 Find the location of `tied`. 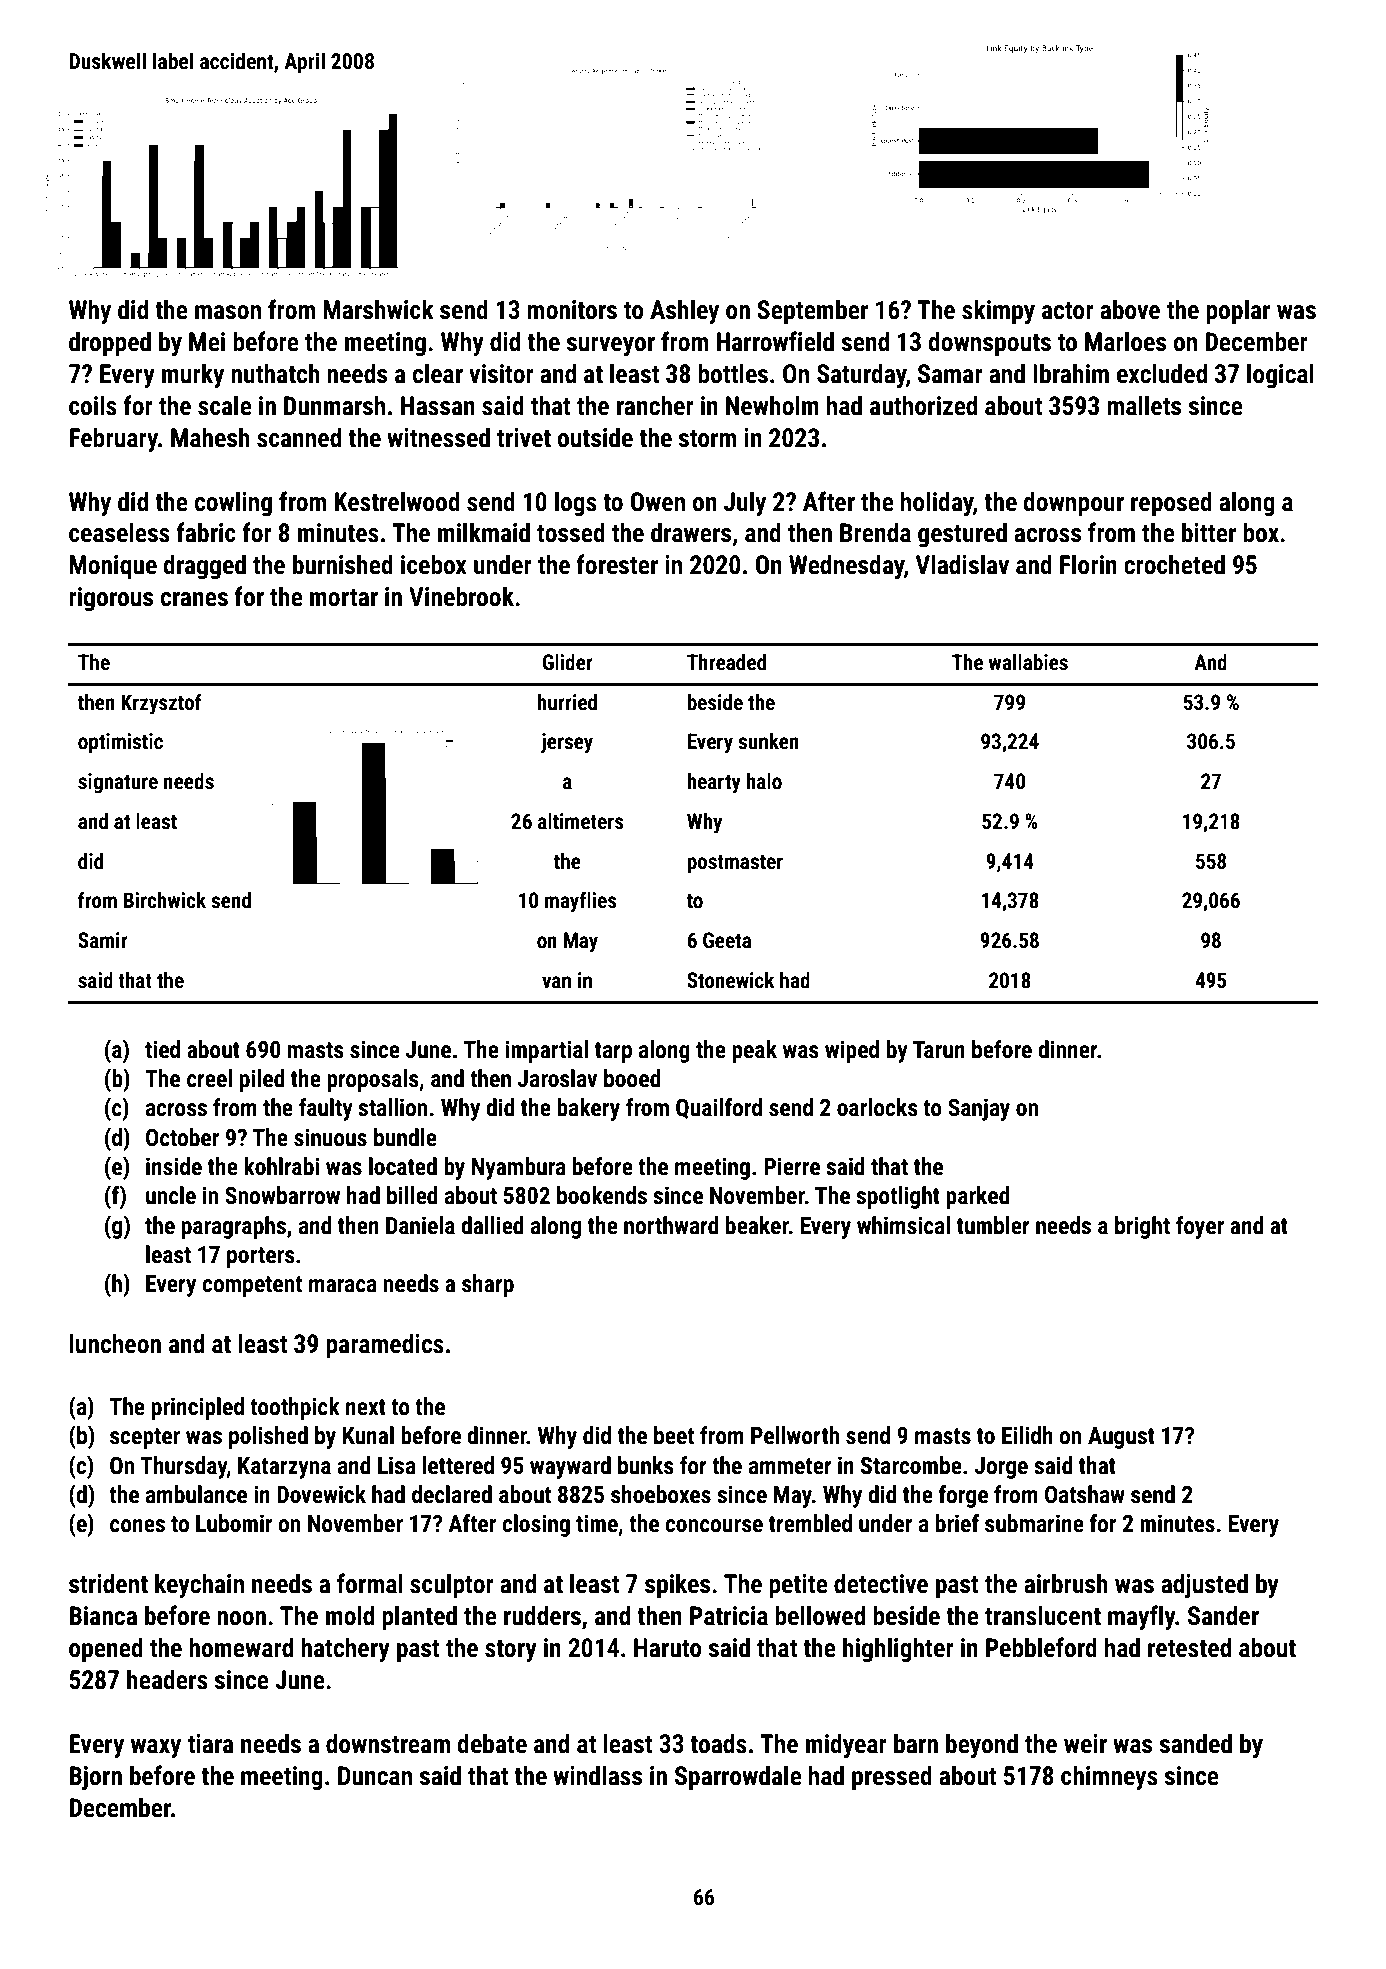

tied is located at coordinates (162, 1049).
